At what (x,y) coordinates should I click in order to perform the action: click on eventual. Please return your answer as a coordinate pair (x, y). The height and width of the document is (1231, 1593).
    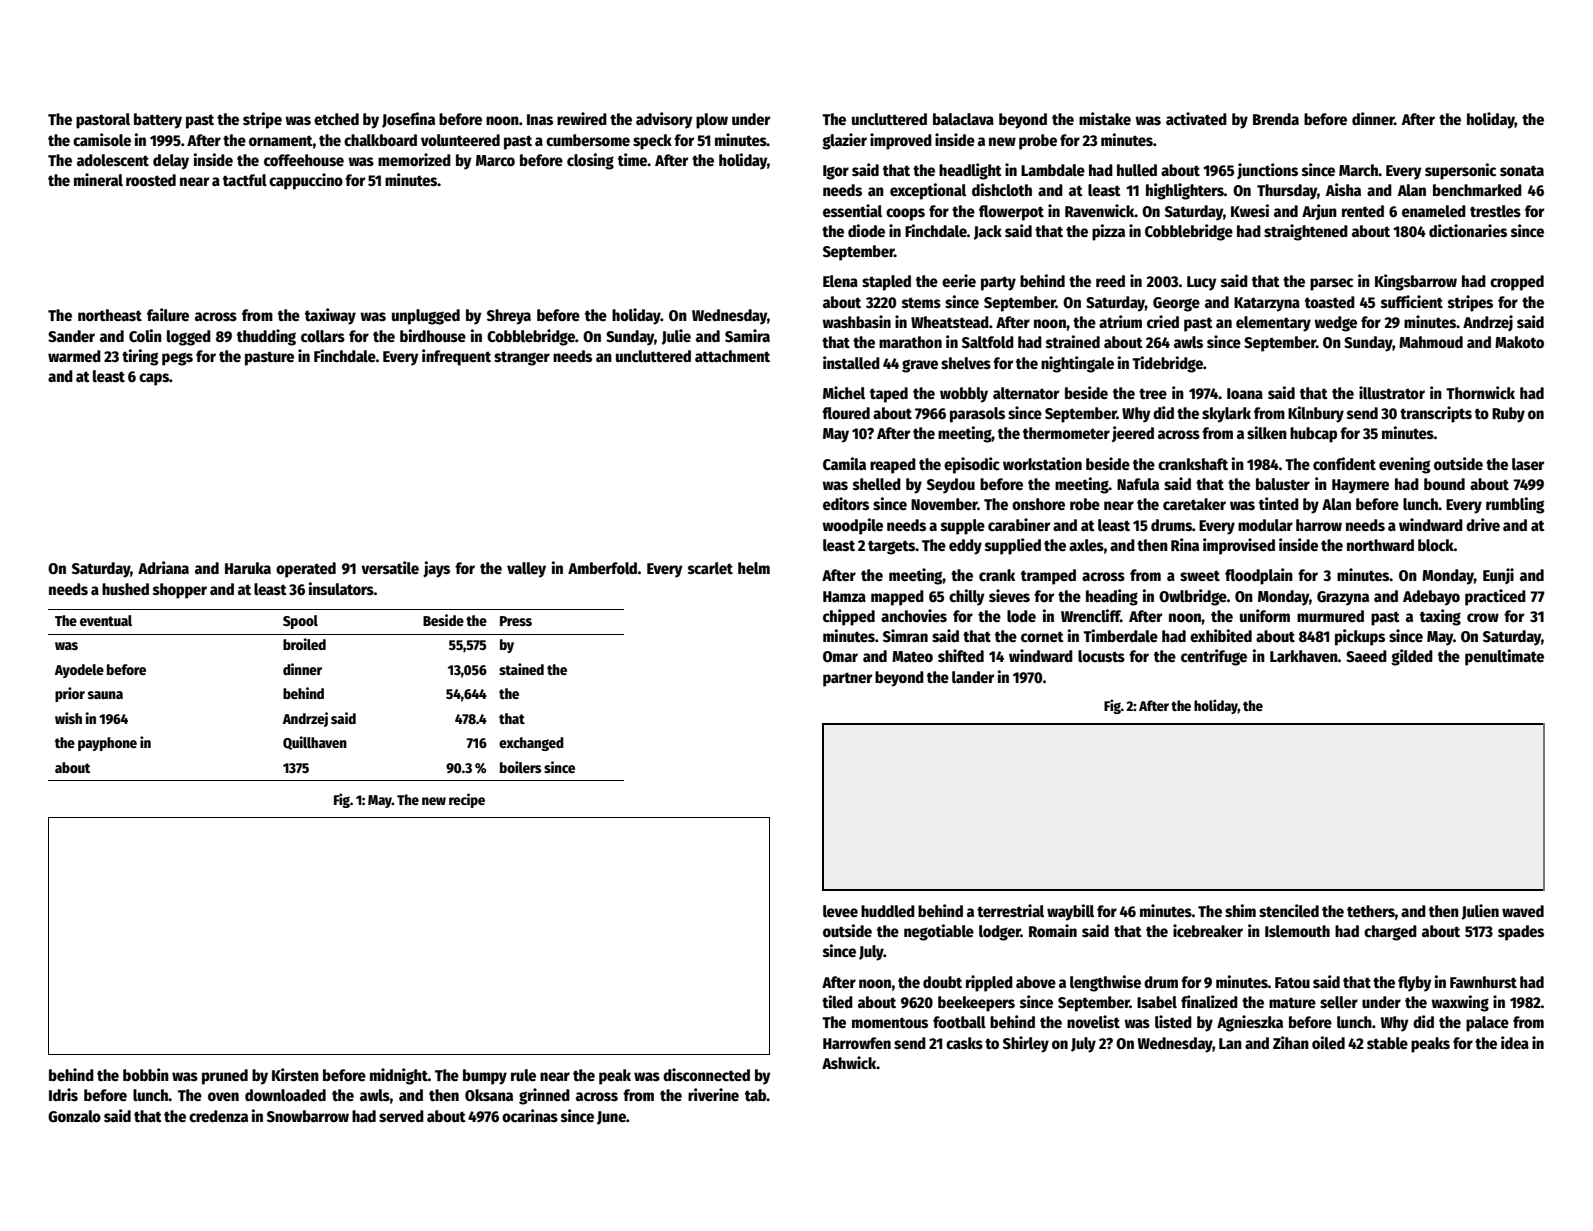
    Looking at the image, I should click on (106, 620).
